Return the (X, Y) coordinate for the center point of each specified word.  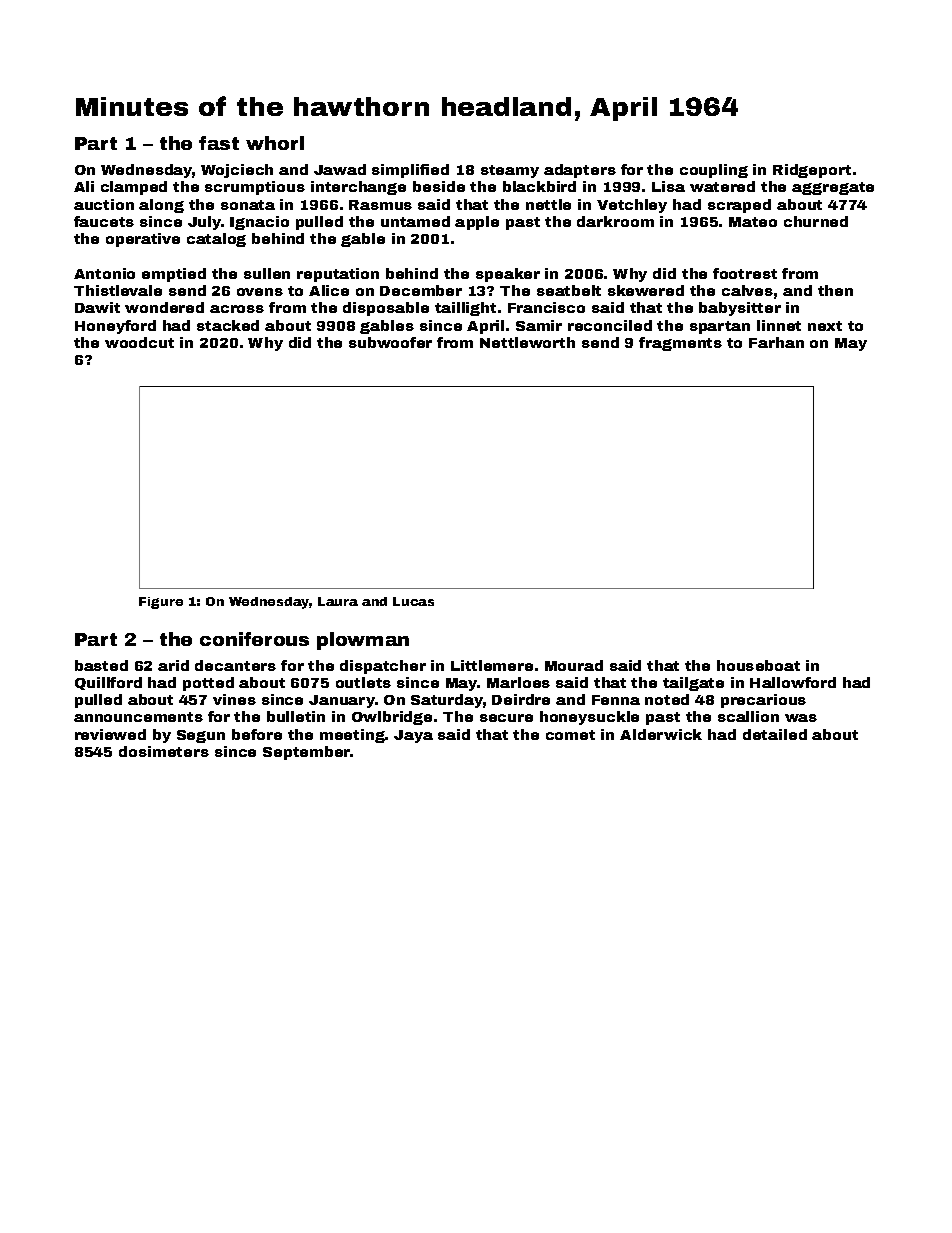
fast (219, 143)
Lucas (413, 601)
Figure (161, 603)
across (237, 309)
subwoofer (390, 342)
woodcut (139, 342)
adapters (580, 171)
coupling (714, 171)
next (825, 326)
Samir (539, 325)
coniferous (254, 639)
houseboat (758, 665)
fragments (680, 344)
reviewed (110, 734)
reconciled (610, 325)
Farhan (776, 342)
